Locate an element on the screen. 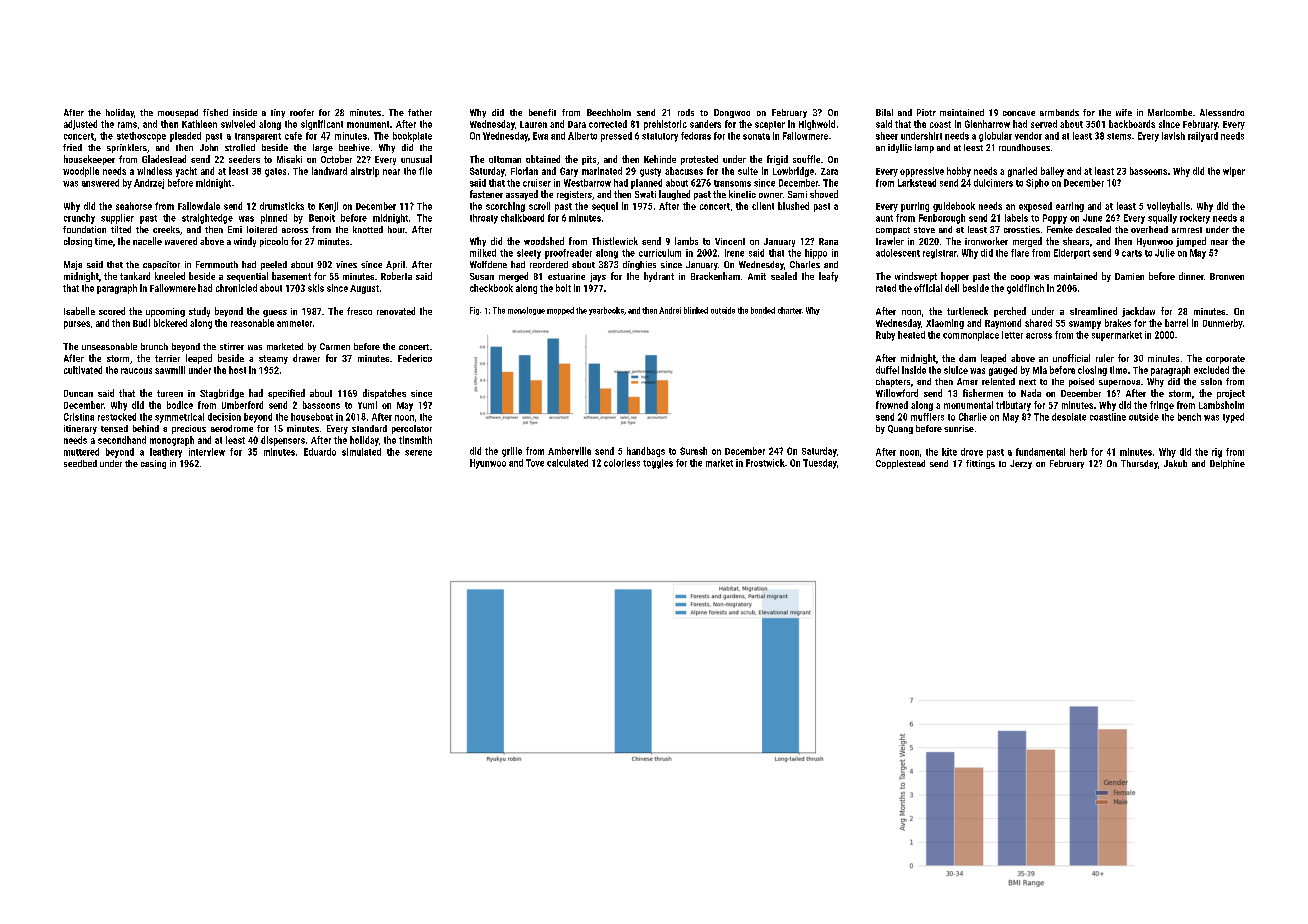 Image resolution: width=1308 pixels, height=924 pixels. Amberville is located at coordinates (569, 451).
